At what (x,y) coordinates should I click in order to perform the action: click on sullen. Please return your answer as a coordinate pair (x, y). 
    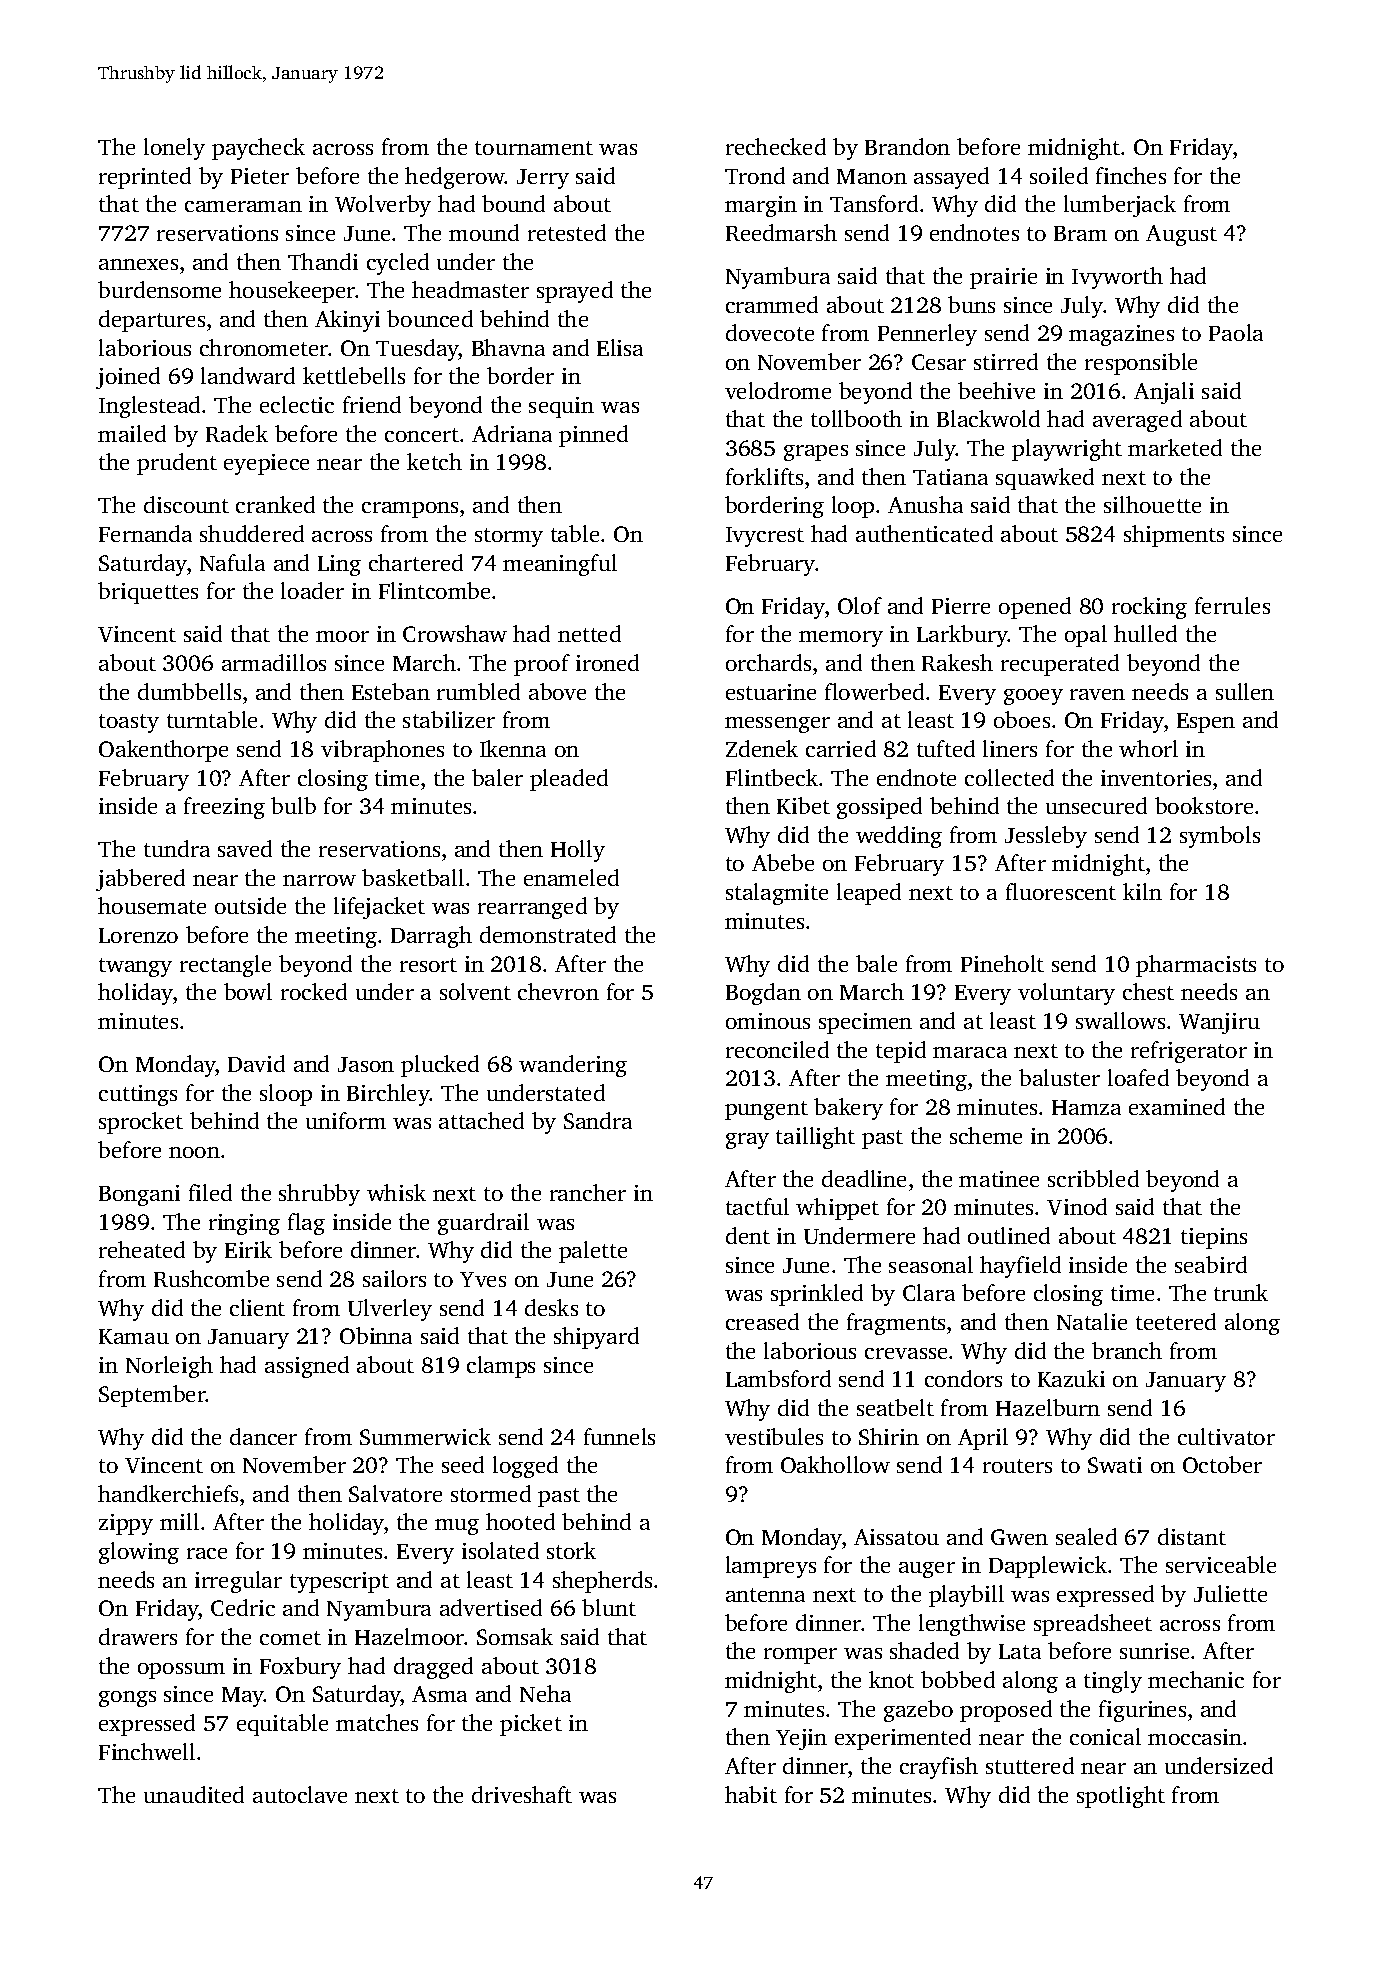
    Looking at the image, I should click on (1245, 691).
